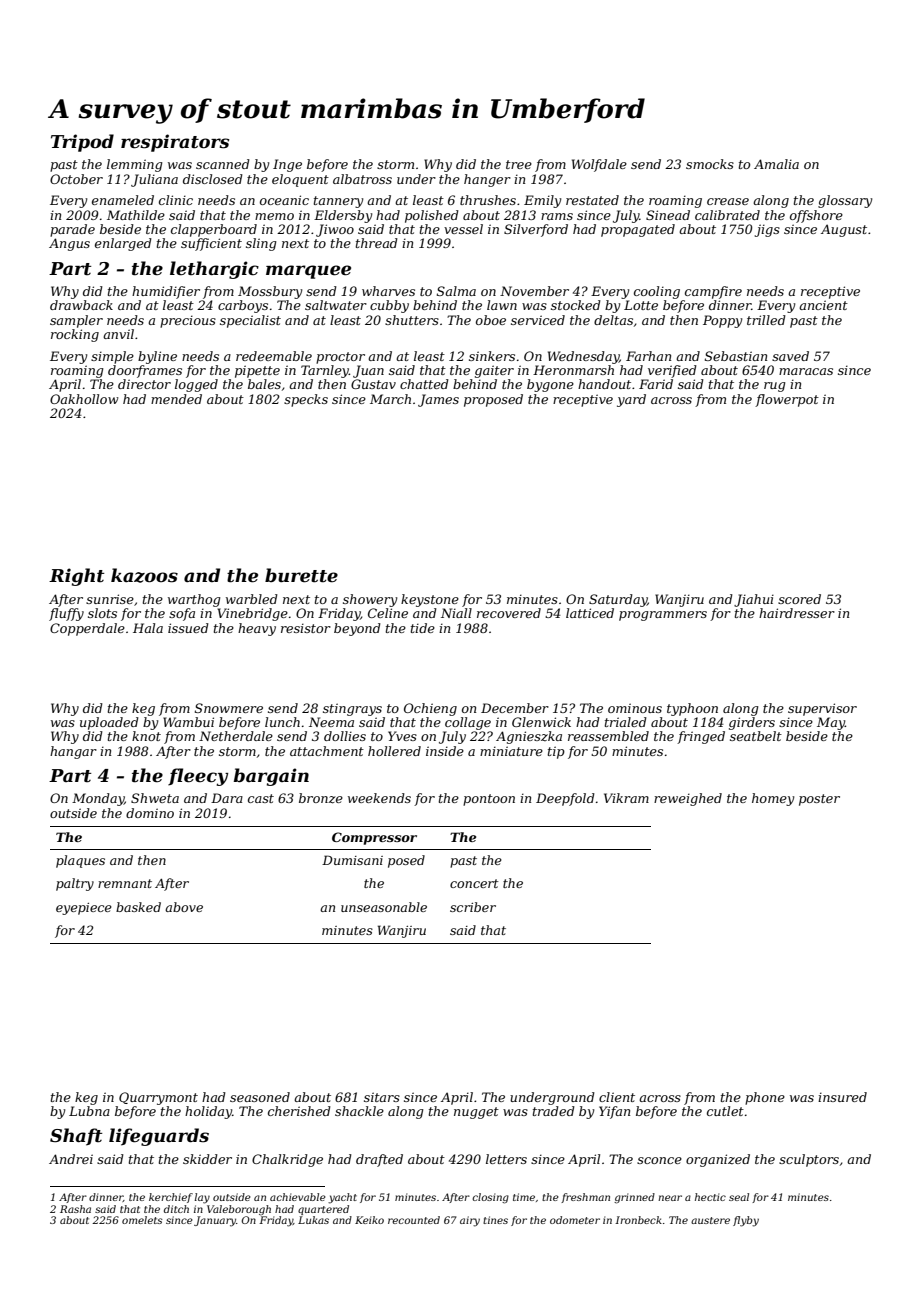  What do you see at coordinates (776, 164) in the screenshot?
I see `Amalia` at bounding box center [776, 164].
